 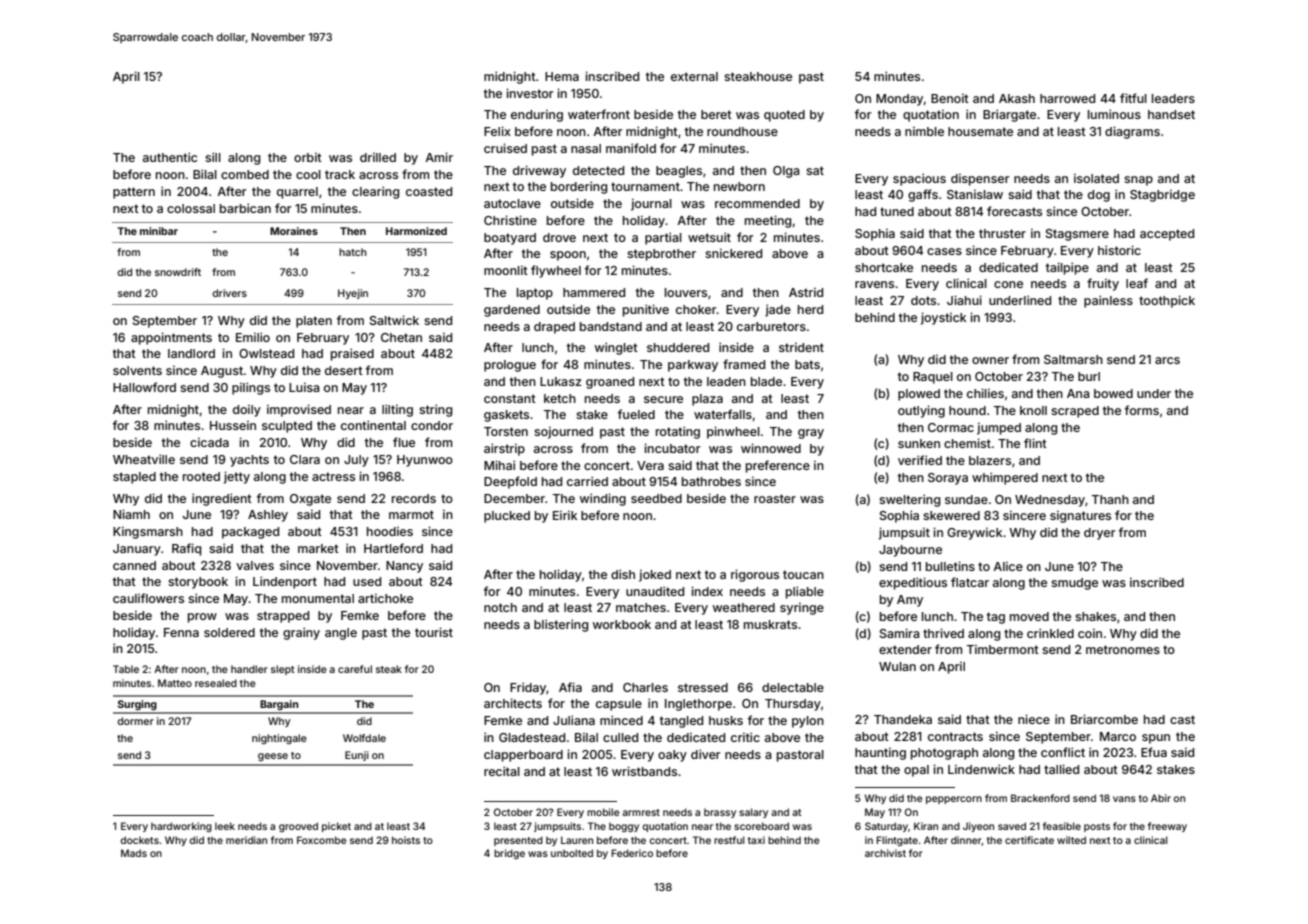 What do you see at coordinates (623, 574) in the image?
I see `dish` at bounding box center [623, 574].
